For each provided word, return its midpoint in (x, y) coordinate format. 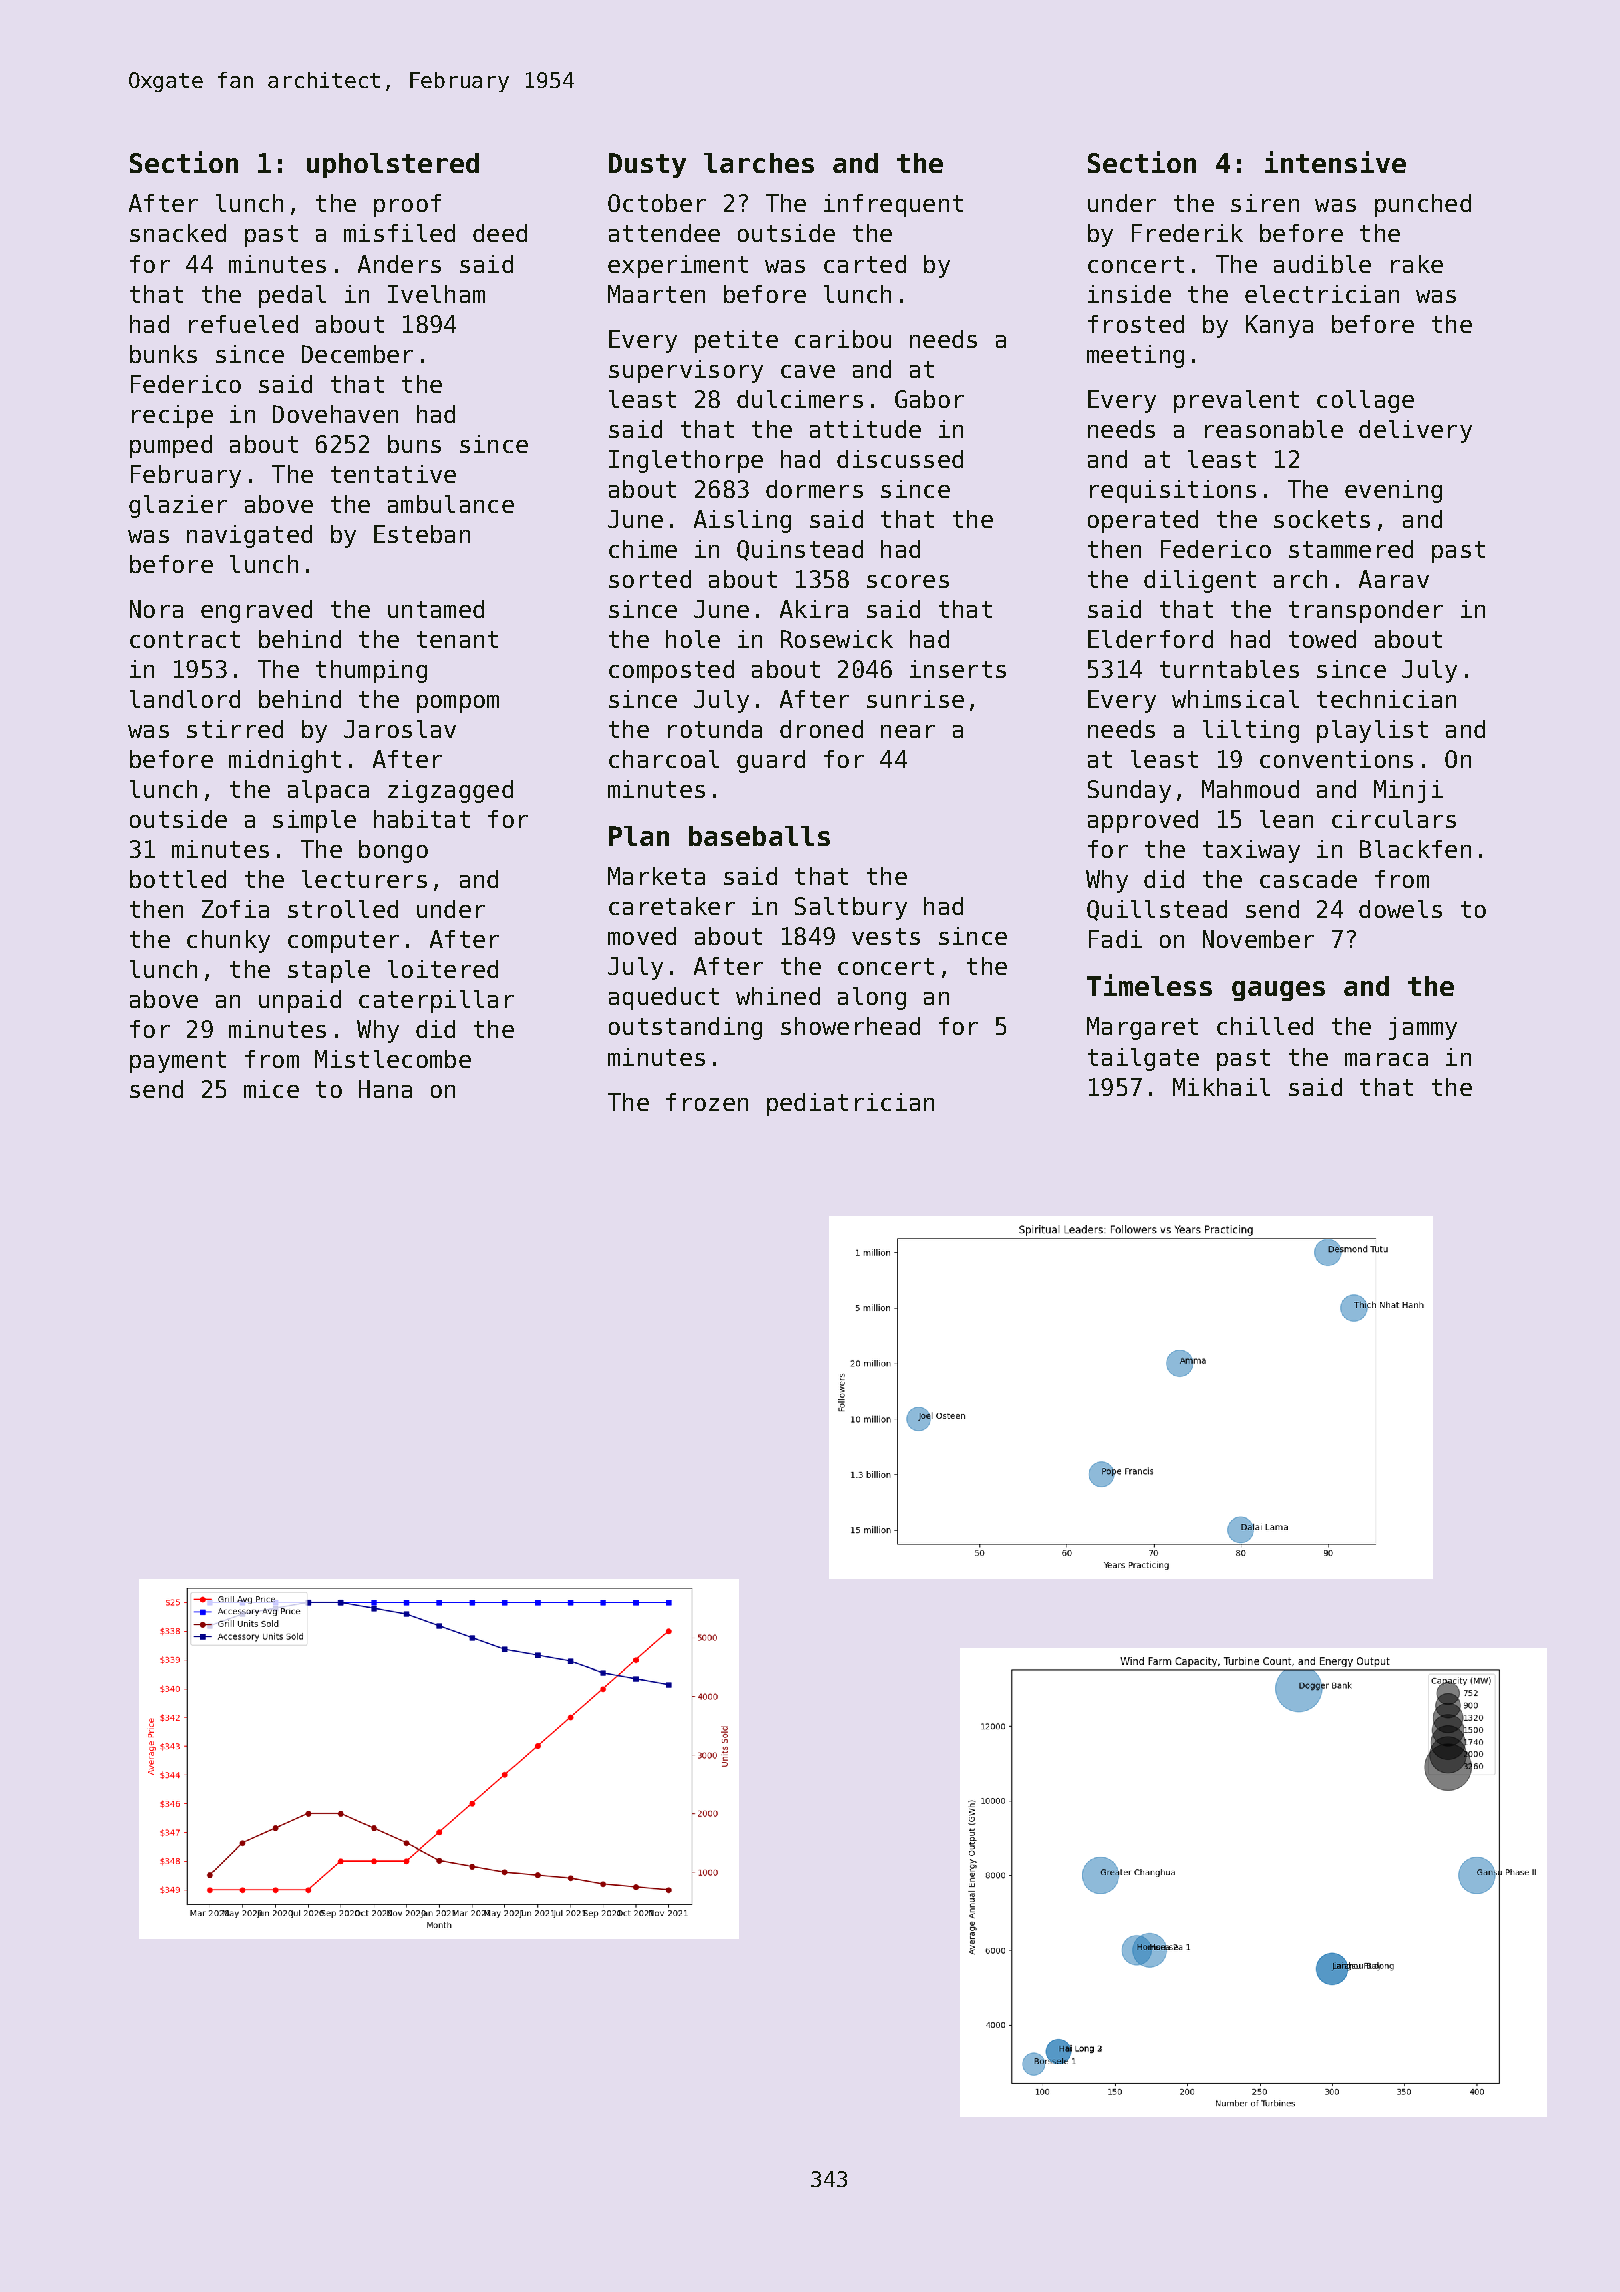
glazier (178, 506)
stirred (235, 729)
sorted (650, 579)
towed (1322, 639)
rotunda (715, 729)
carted (865, 264)
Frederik (1187, 233)
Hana (385, 1089)
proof (407, 205)
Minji (1408, 791)
